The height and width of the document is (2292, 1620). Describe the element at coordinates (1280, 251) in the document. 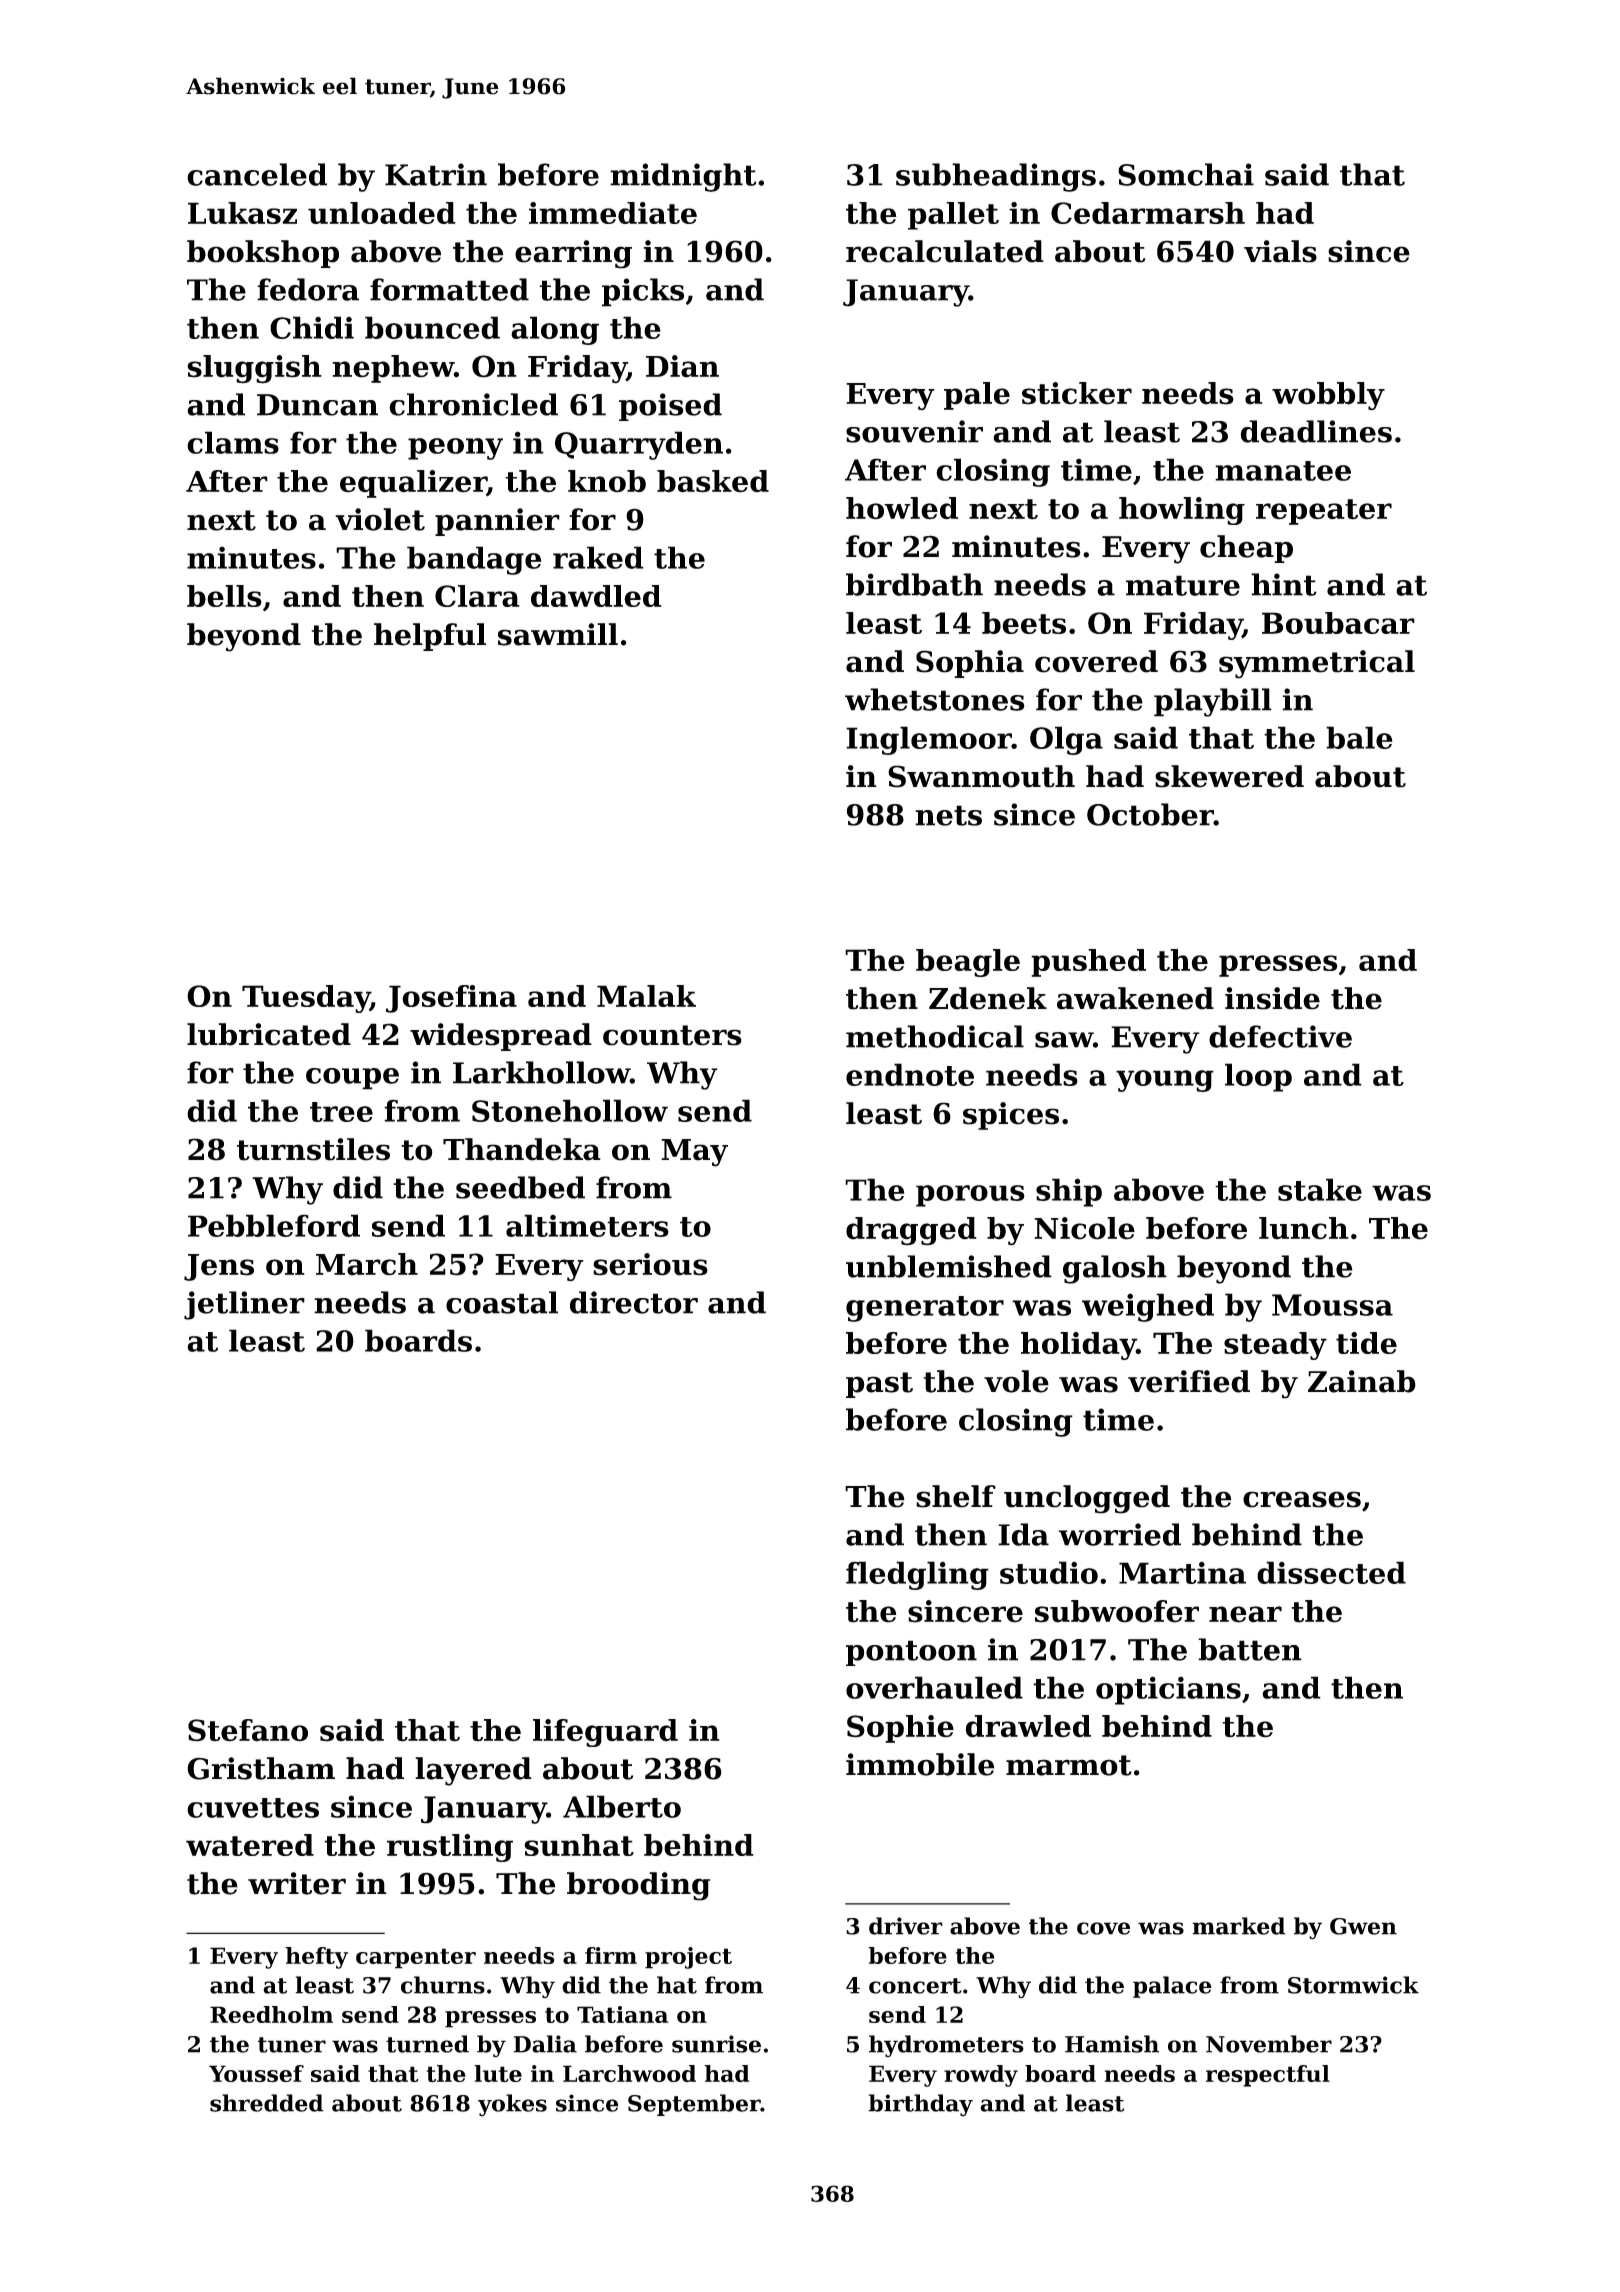

I see `vials` at that location.
